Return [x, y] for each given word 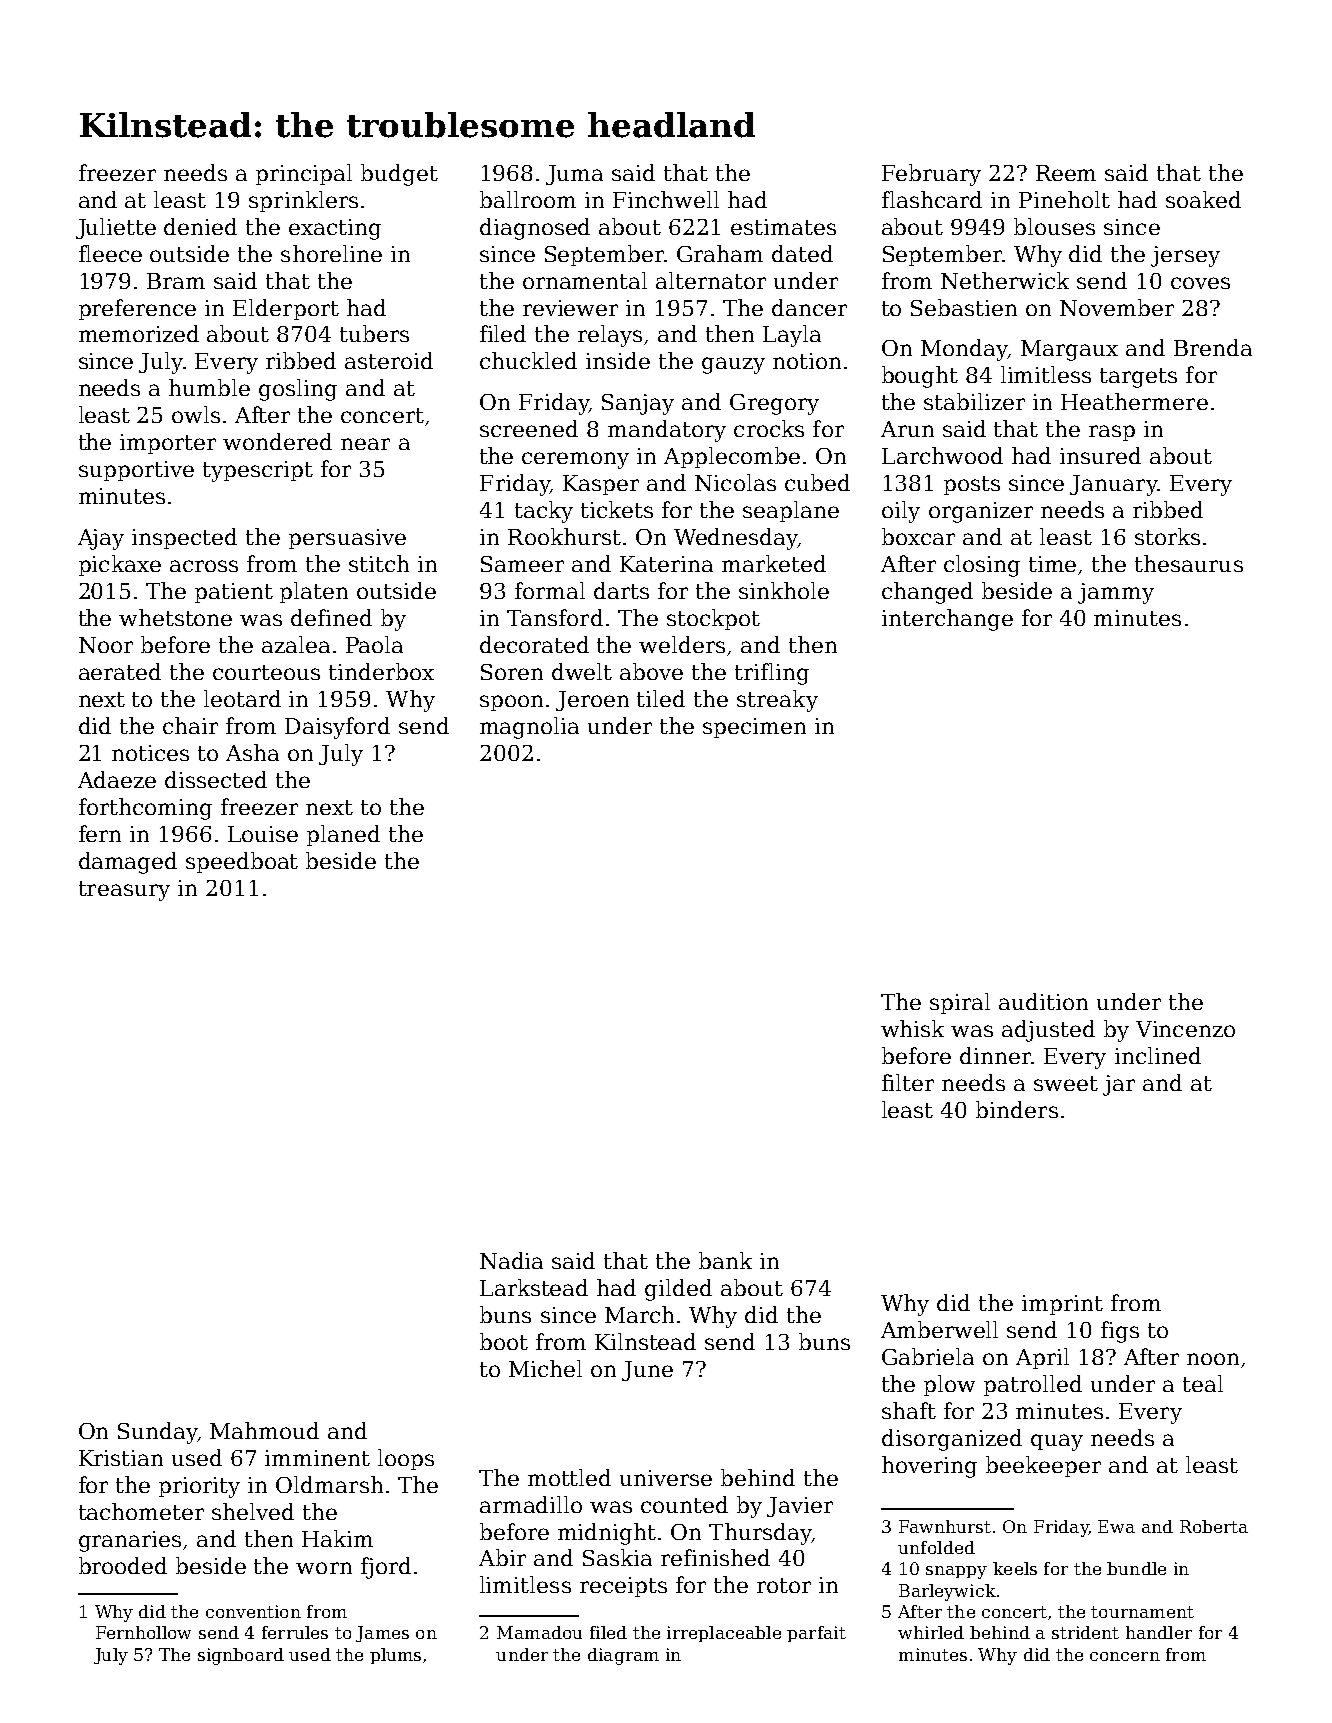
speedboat [242, 862]
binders [1017, 1109]
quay [1057, 1442]
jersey [1185, 256]
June [647, 1371]
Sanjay [638, 404]
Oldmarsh [329, 1484]
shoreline [331, 253]
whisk [912, 1028]
